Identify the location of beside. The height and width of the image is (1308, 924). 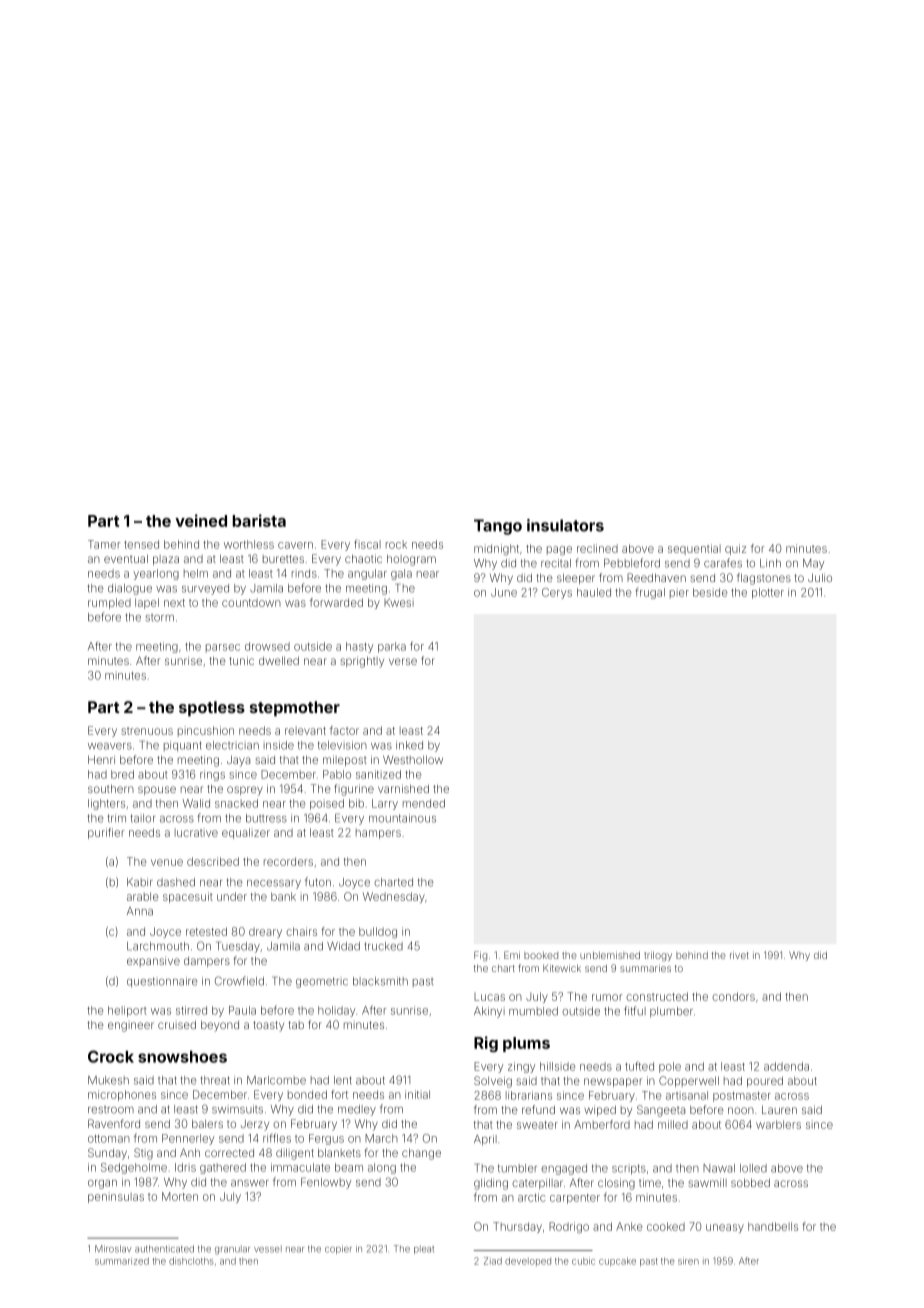
(710, 592).
